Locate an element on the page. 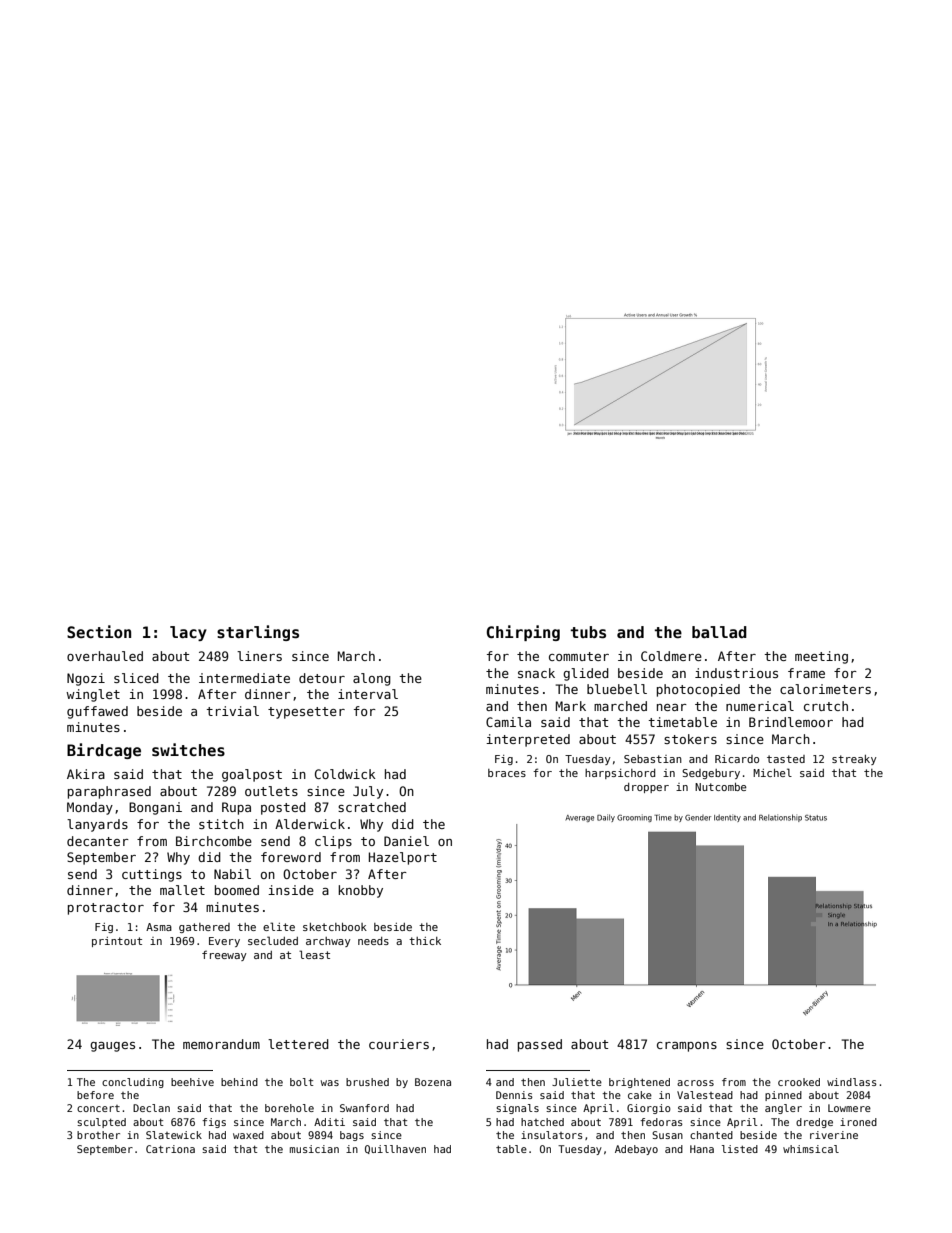  thick is located at coordinates (425, 941).
